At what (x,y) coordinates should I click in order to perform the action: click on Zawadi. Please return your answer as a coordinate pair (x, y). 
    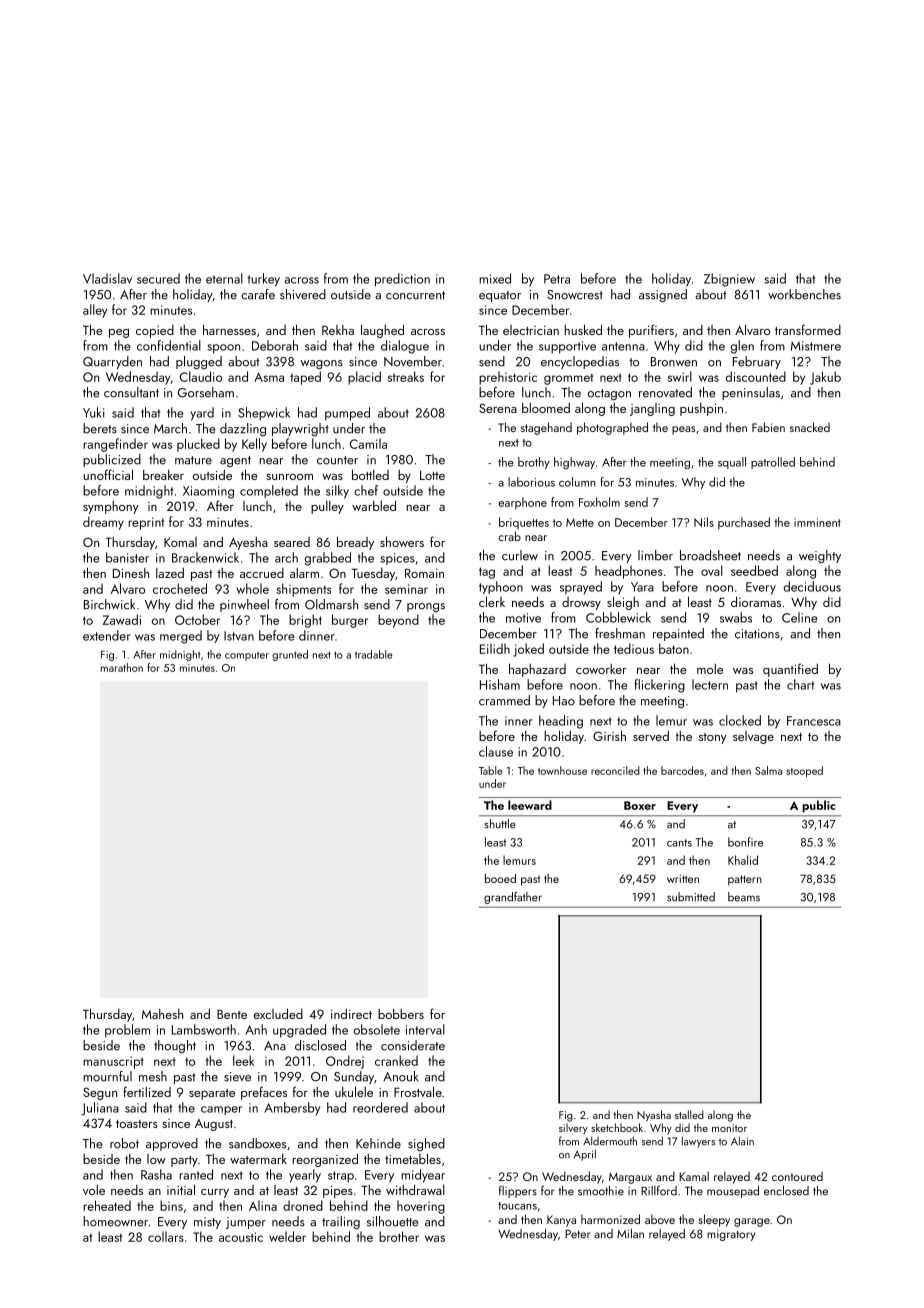
    Looking at the image, I should click on (122, 619).
